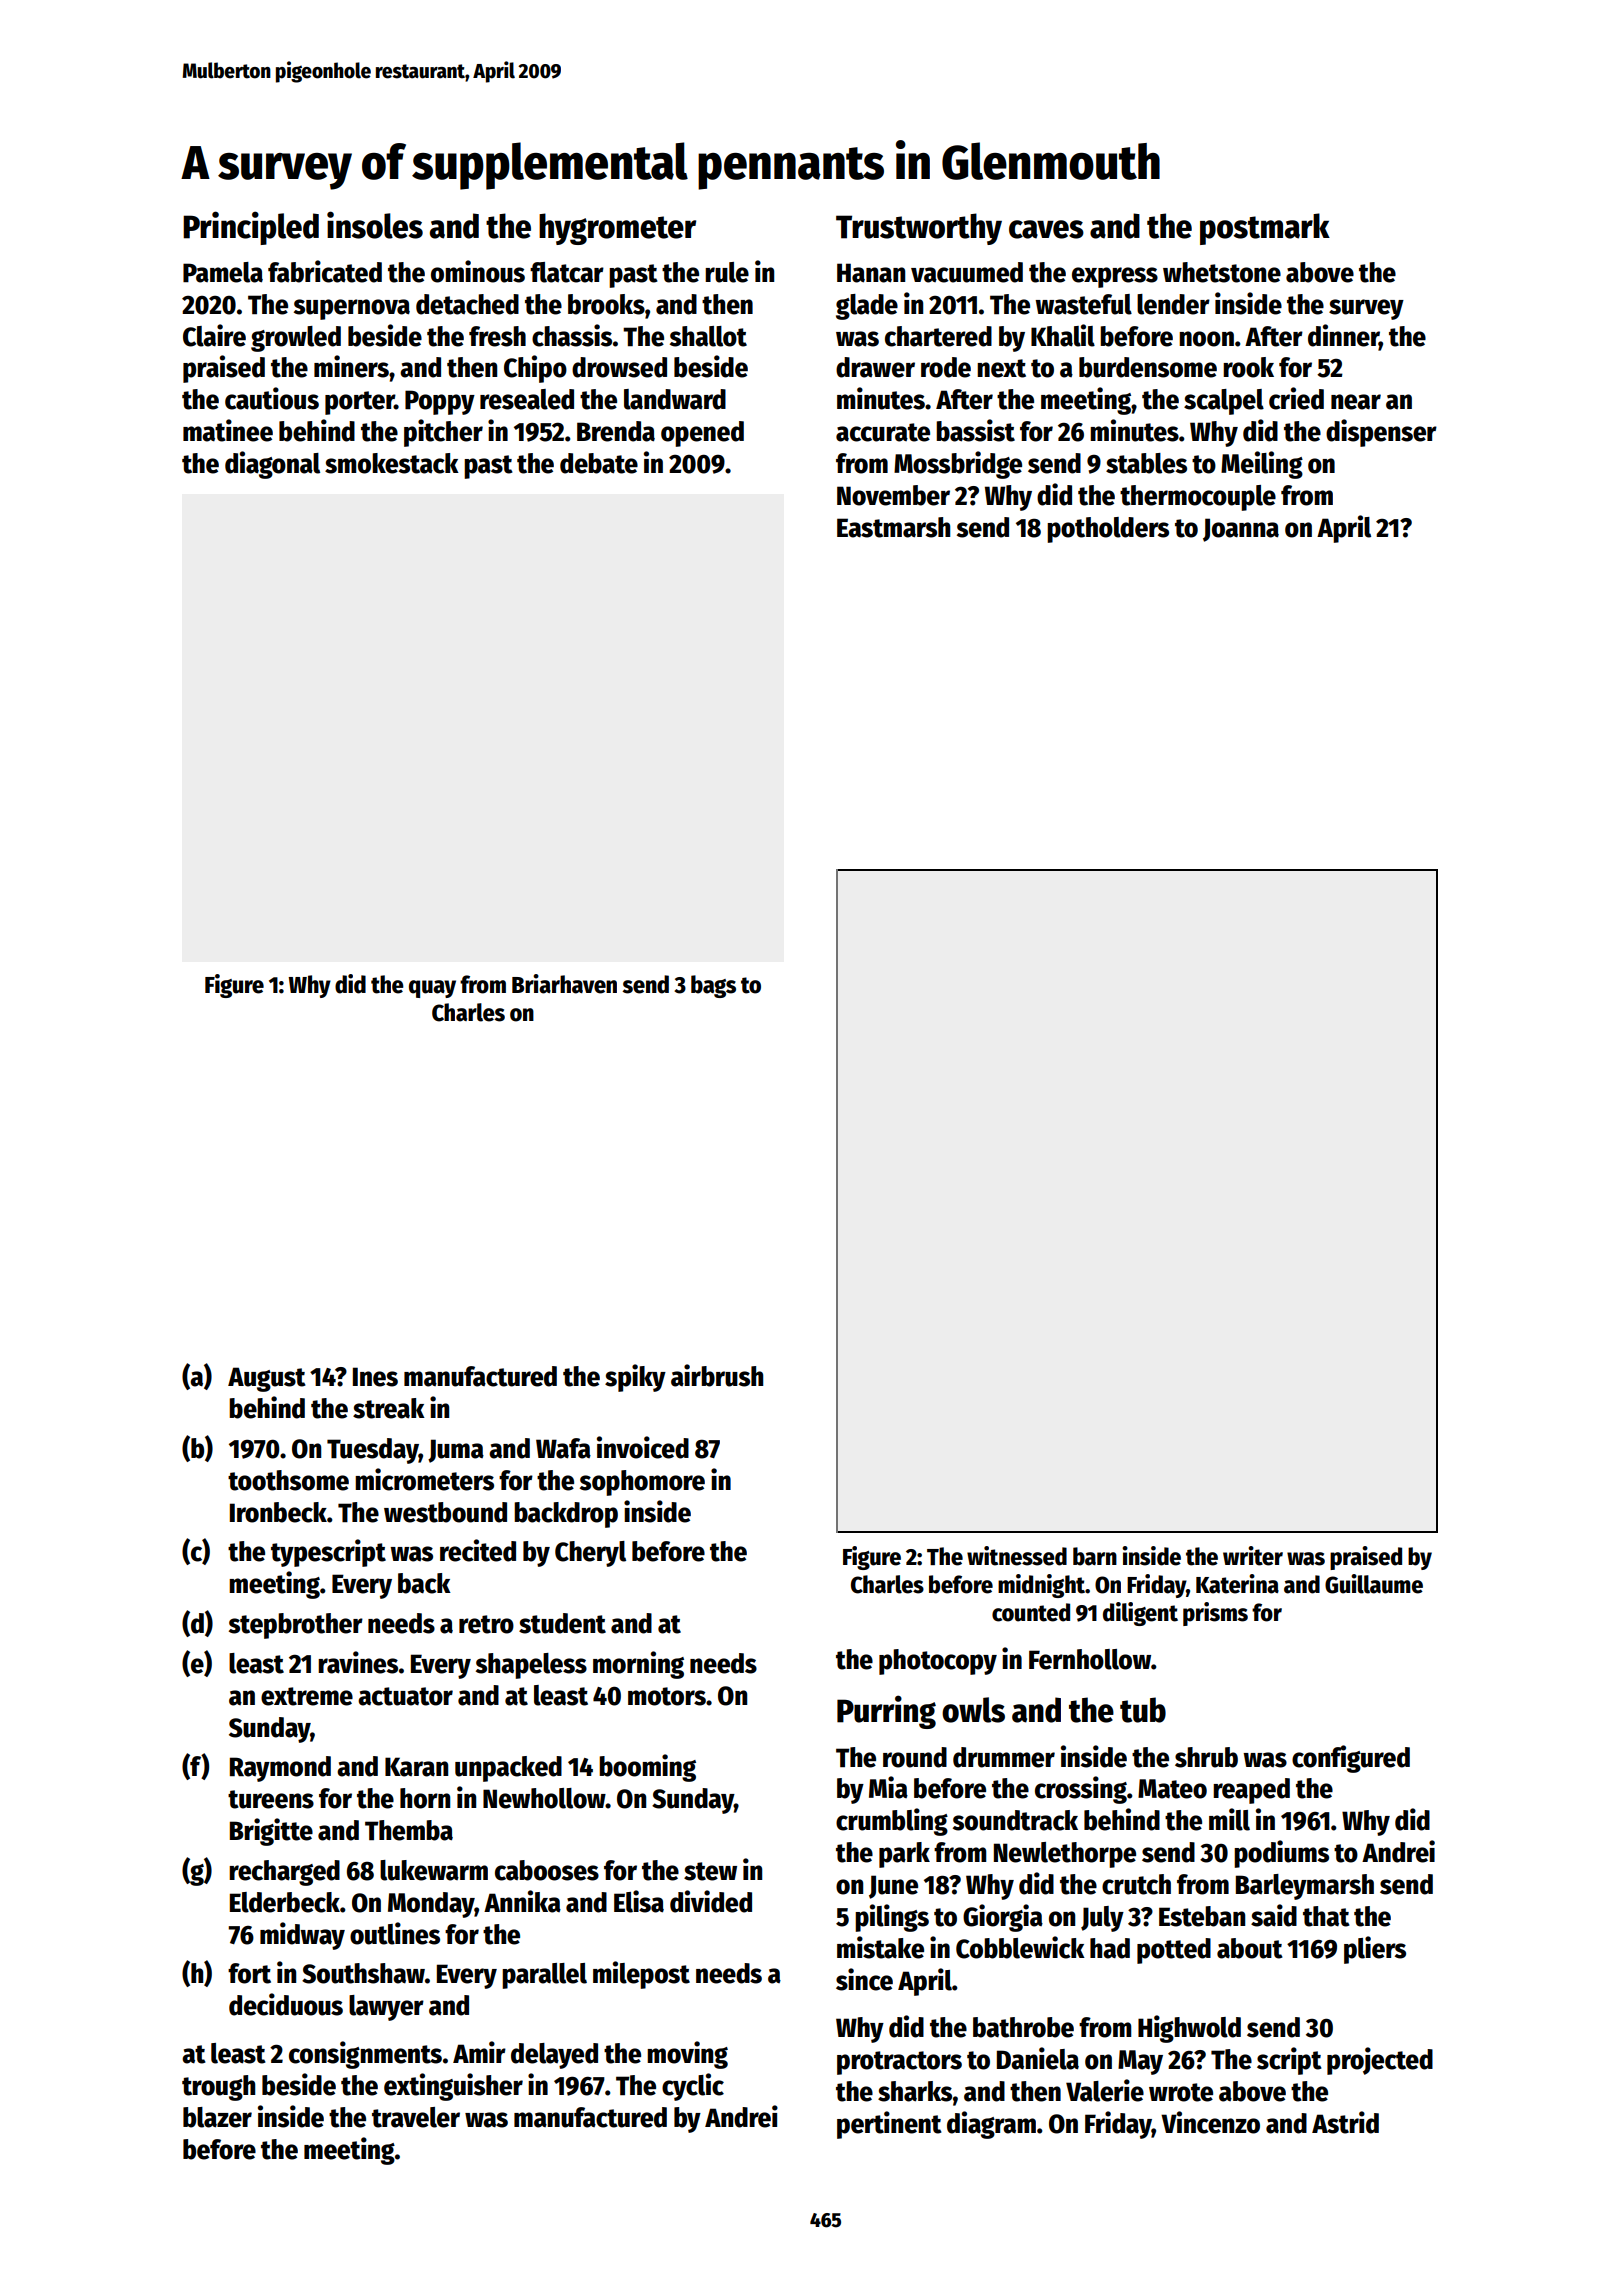 The height and width of the screenshot is (2292, 1620). What do you see at coordinates (1189, 2029) in the screenshot?
I see `Highwold` at bounding box center [1189, 2029].
